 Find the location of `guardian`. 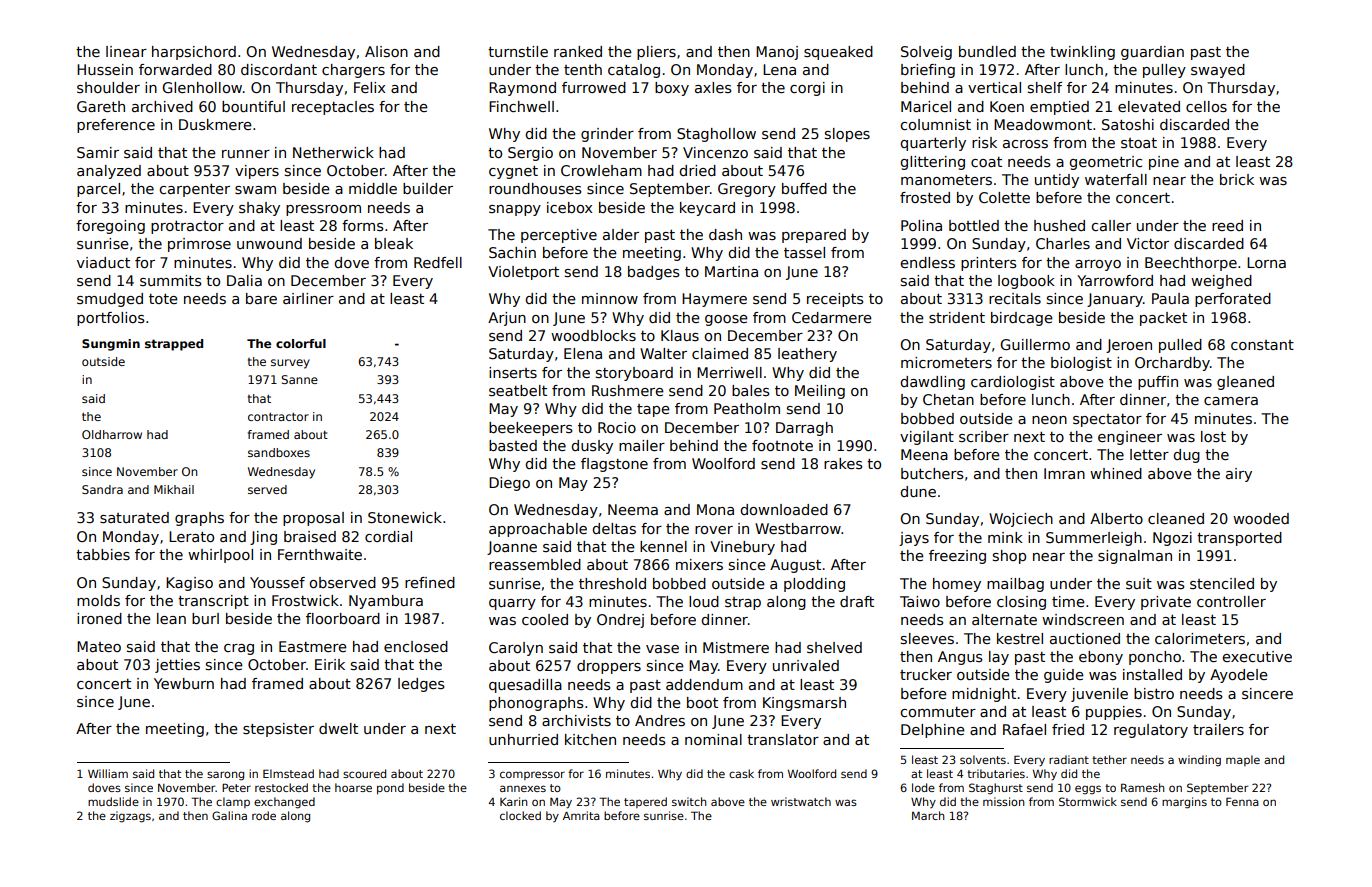

guardian is located at coordinates (1152, 53).
